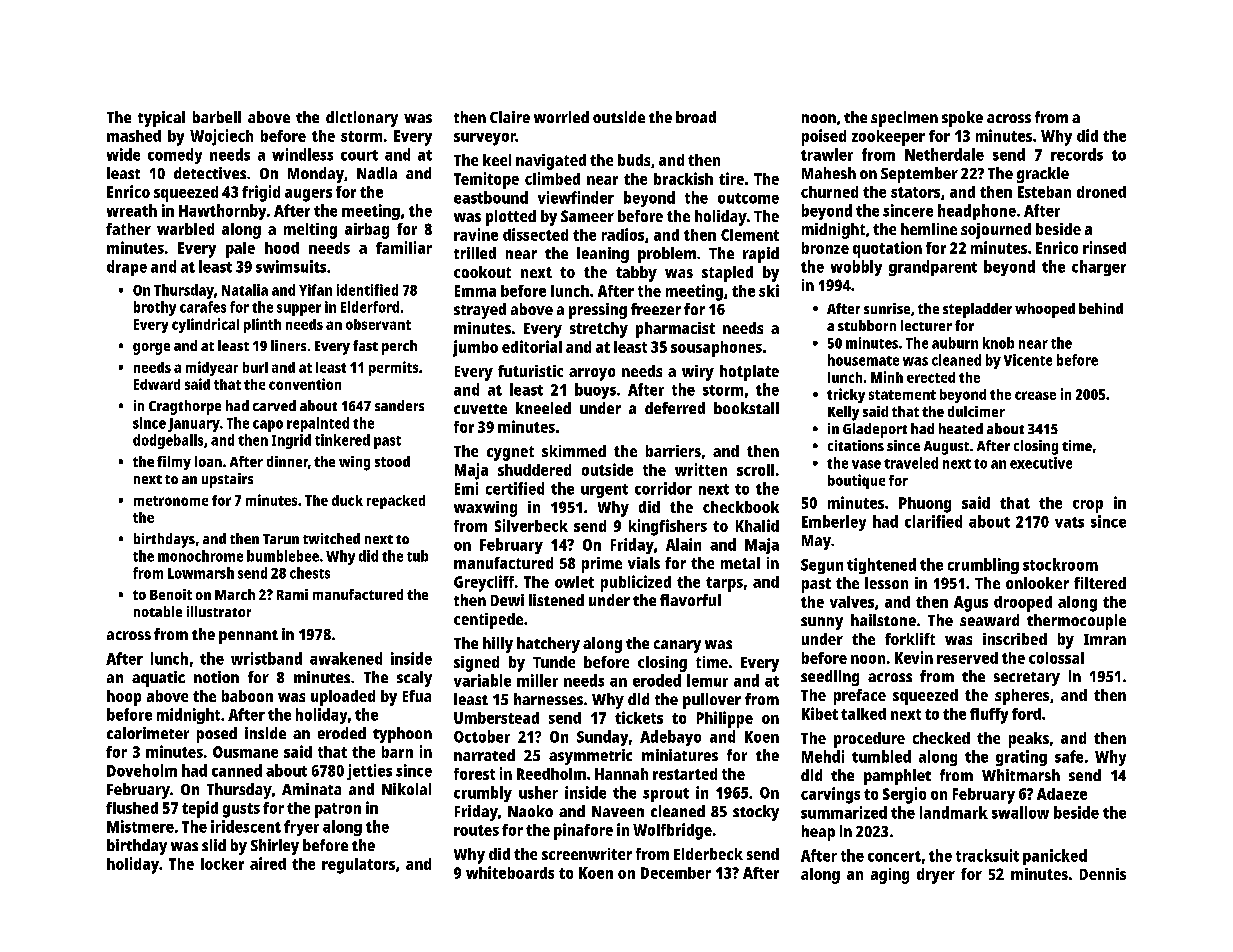  Describe the element at coordinates (247, 696) in the document. I see `baboon` at that location.
